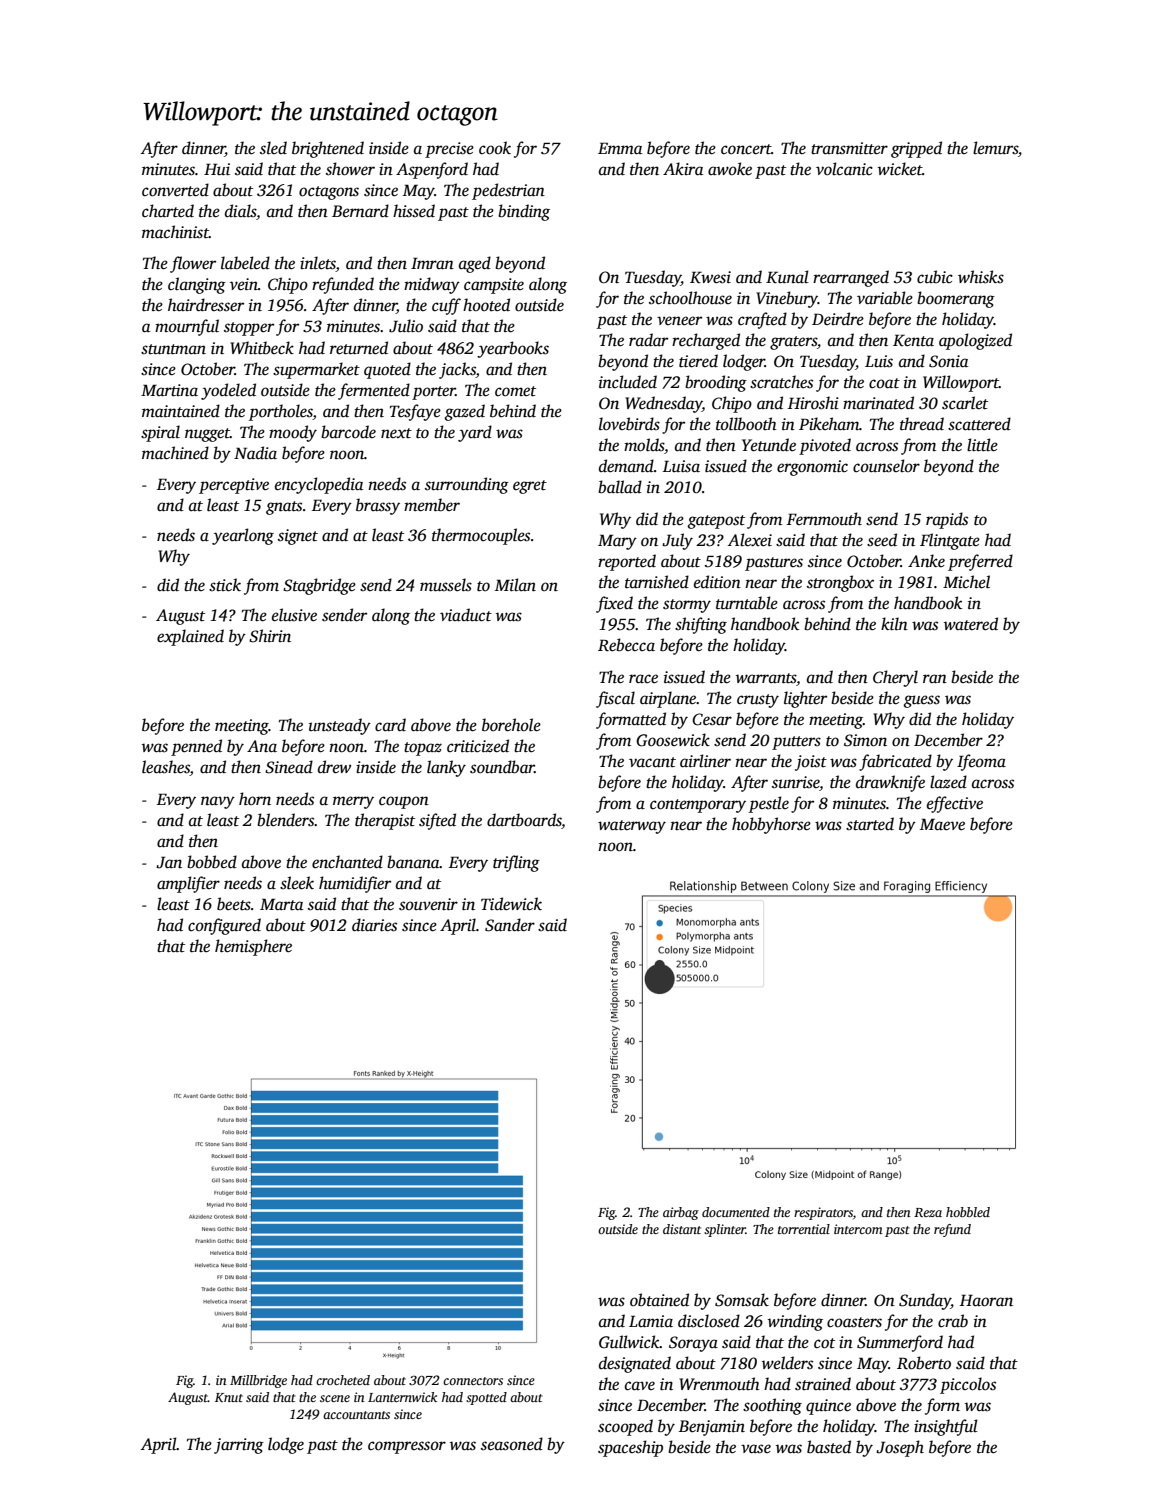 Image resolution: width=1168 pixels, height=1512 pixels. I want to click on Kwesi, so click(710, 277).
